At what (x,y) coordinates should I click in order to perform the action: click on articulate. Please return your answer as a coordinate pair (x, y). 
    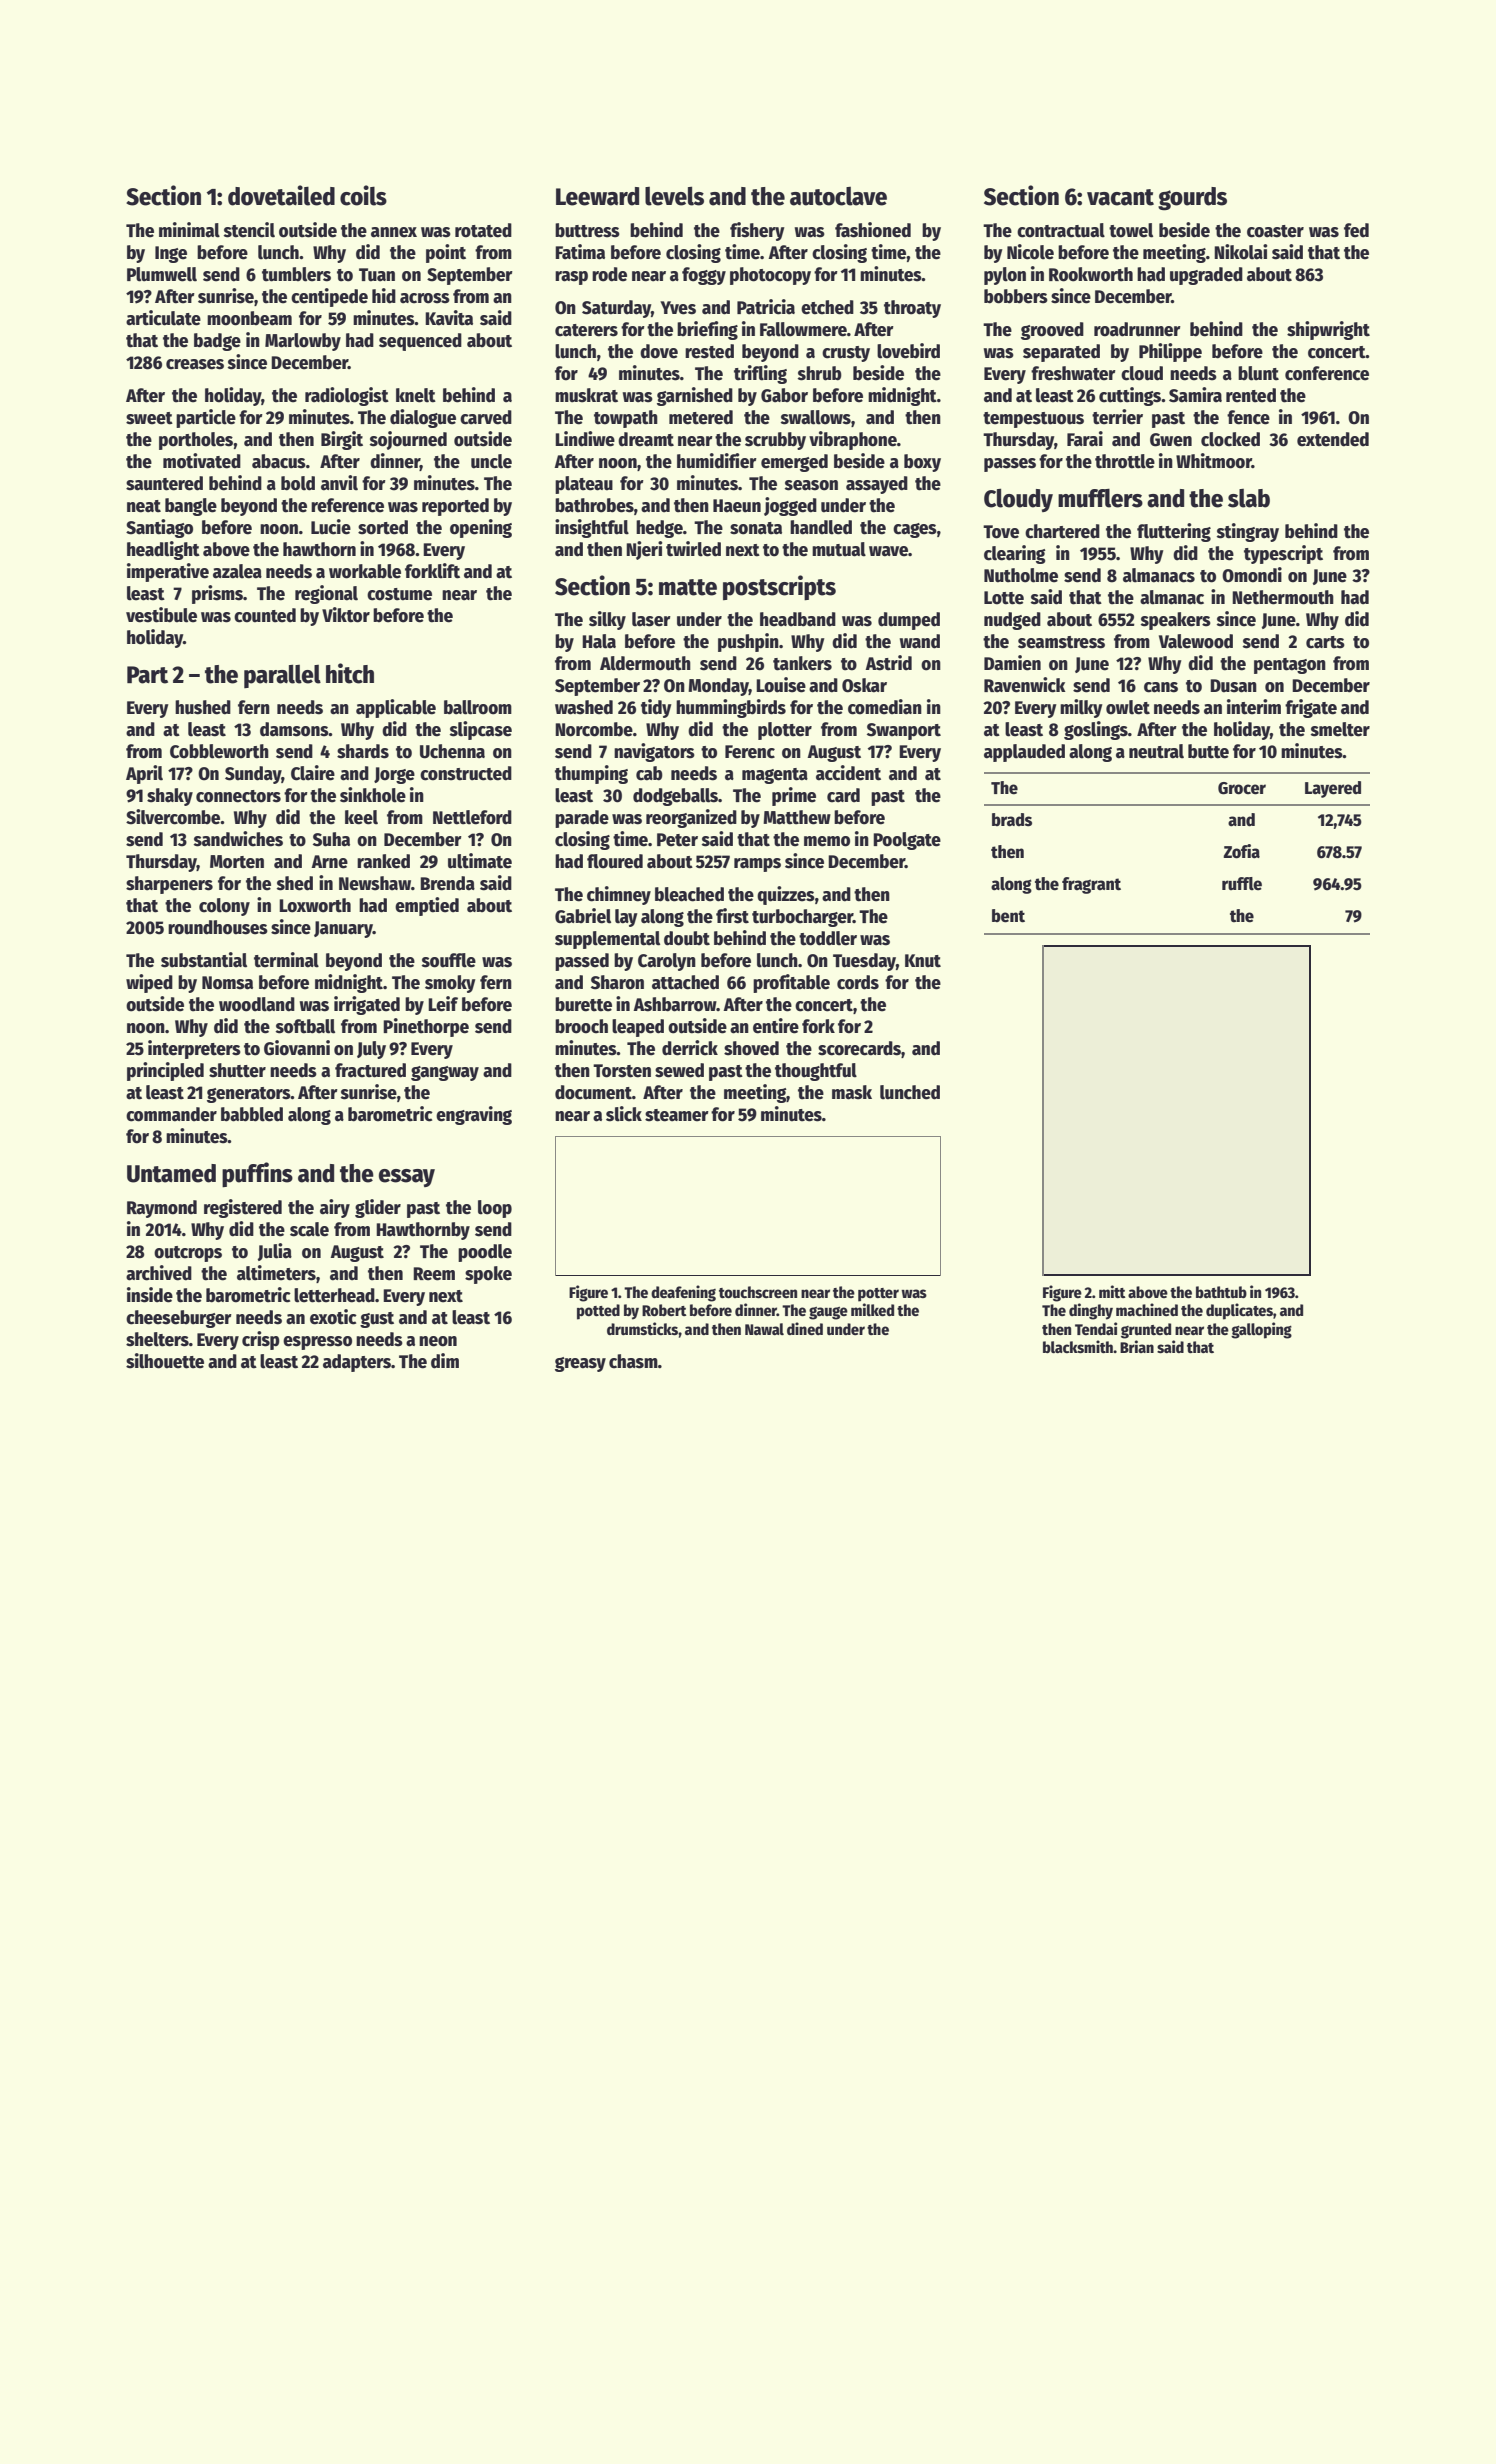
    Looking at the image, I should click on (163, 318).
